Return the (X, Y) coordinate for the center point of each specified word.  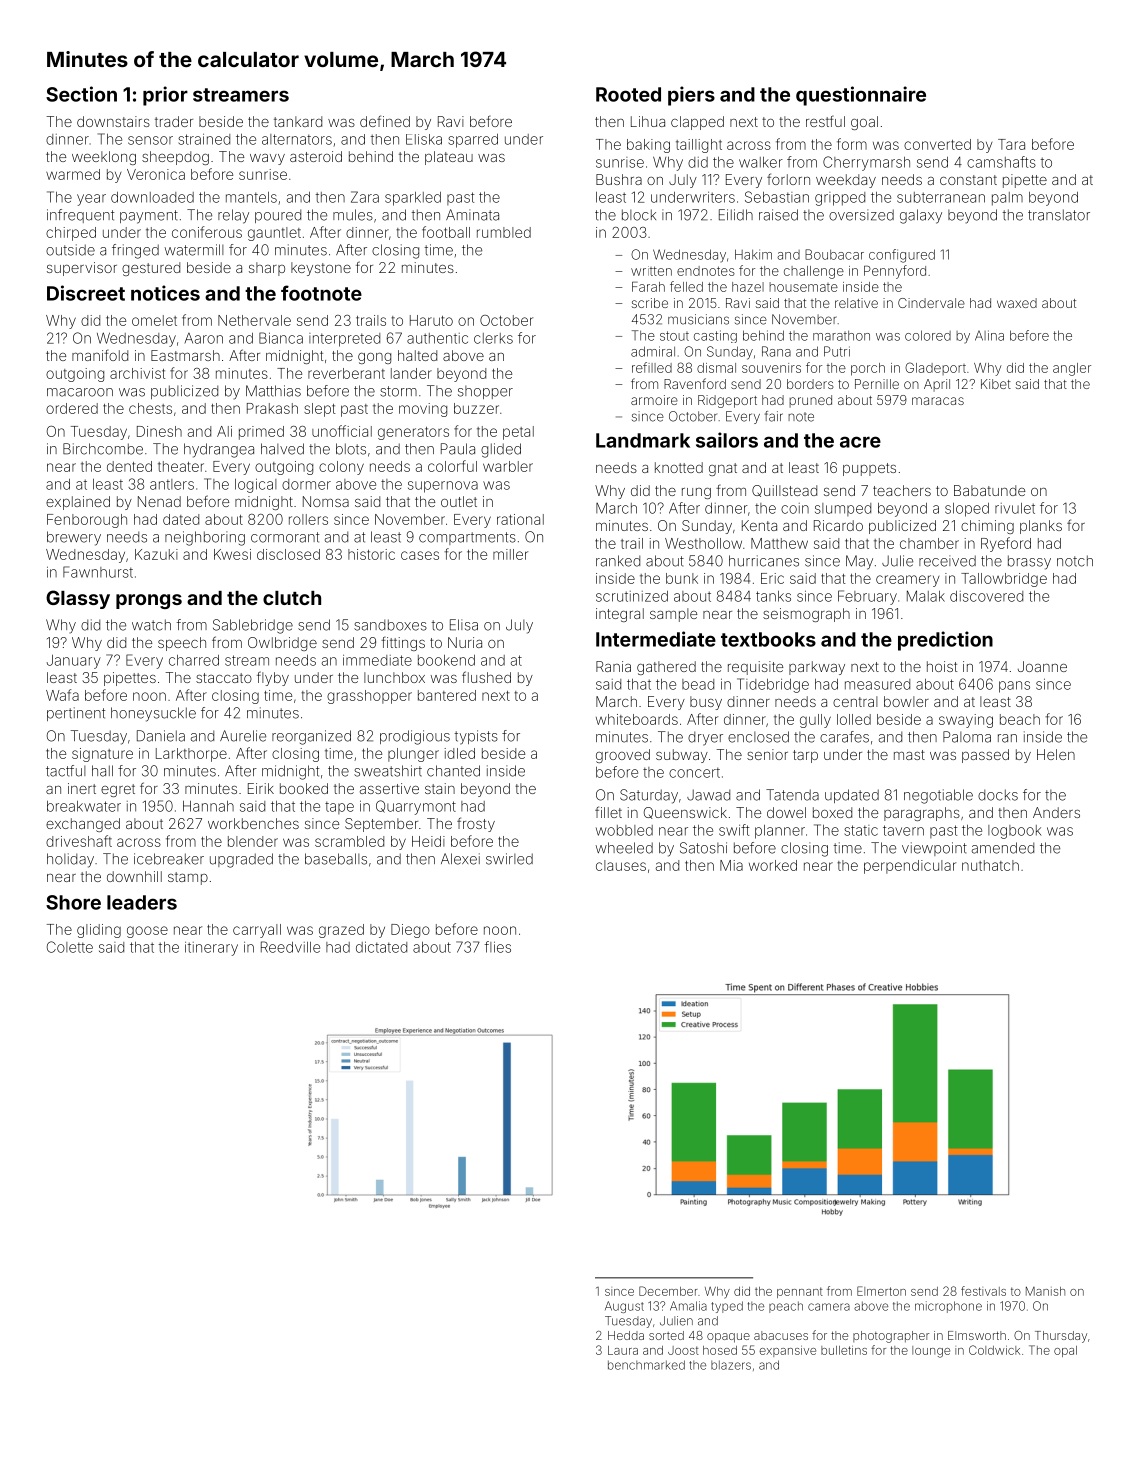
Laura (623, 1350)
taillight (699, 146)
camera (829, 1307)
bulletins (844, 1350)
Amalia (688, 1306)
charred (194, 660)
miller (510, 554)
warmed (73, 174)
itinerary (211, 949)
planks (1041, 527)
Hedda (626, 1335)
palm (1007, 199)
